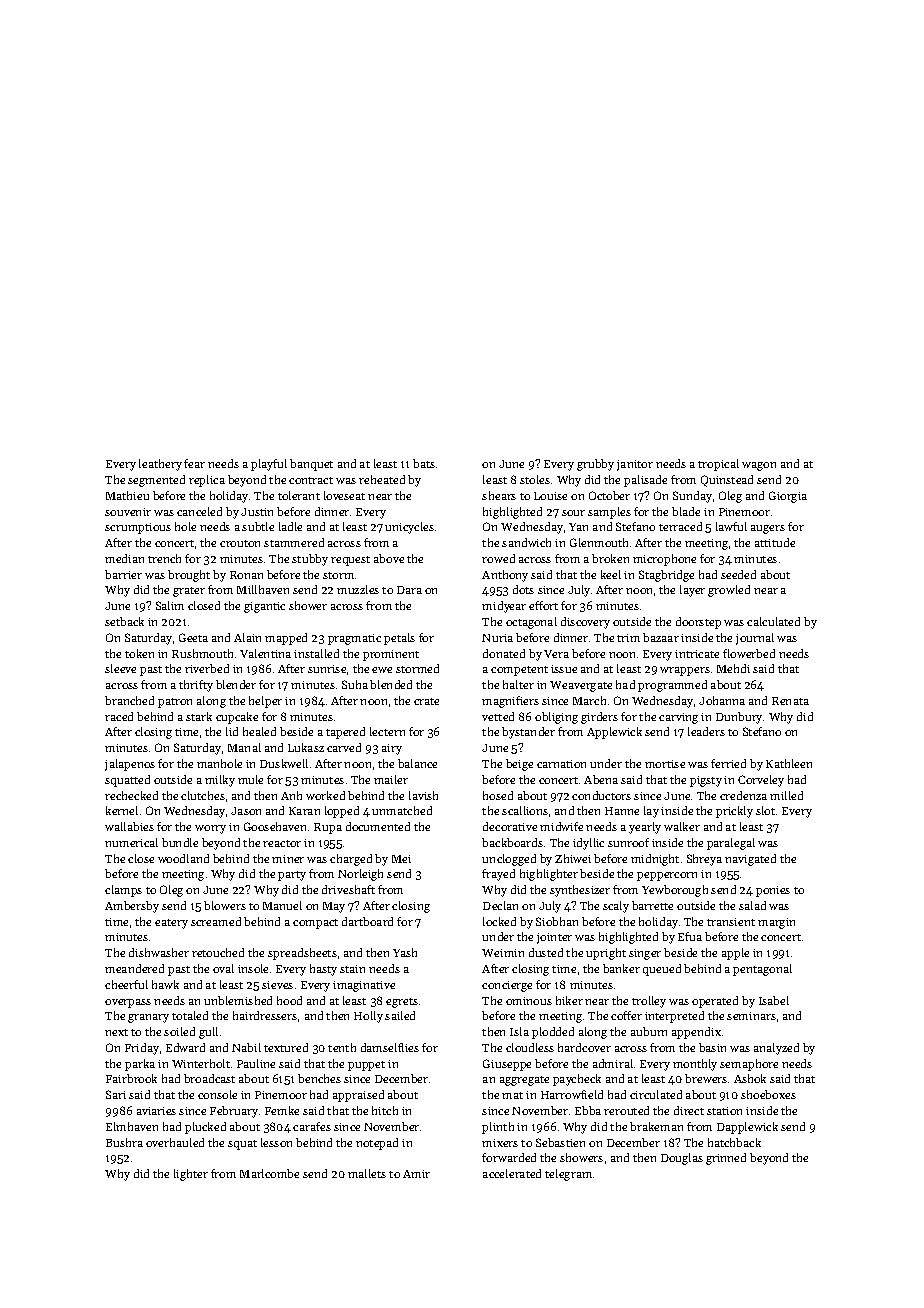 The height and width of the page is (1308, 924). Describe the element at coordinates (258, 526) in the page. I see `subtle` at that location.
